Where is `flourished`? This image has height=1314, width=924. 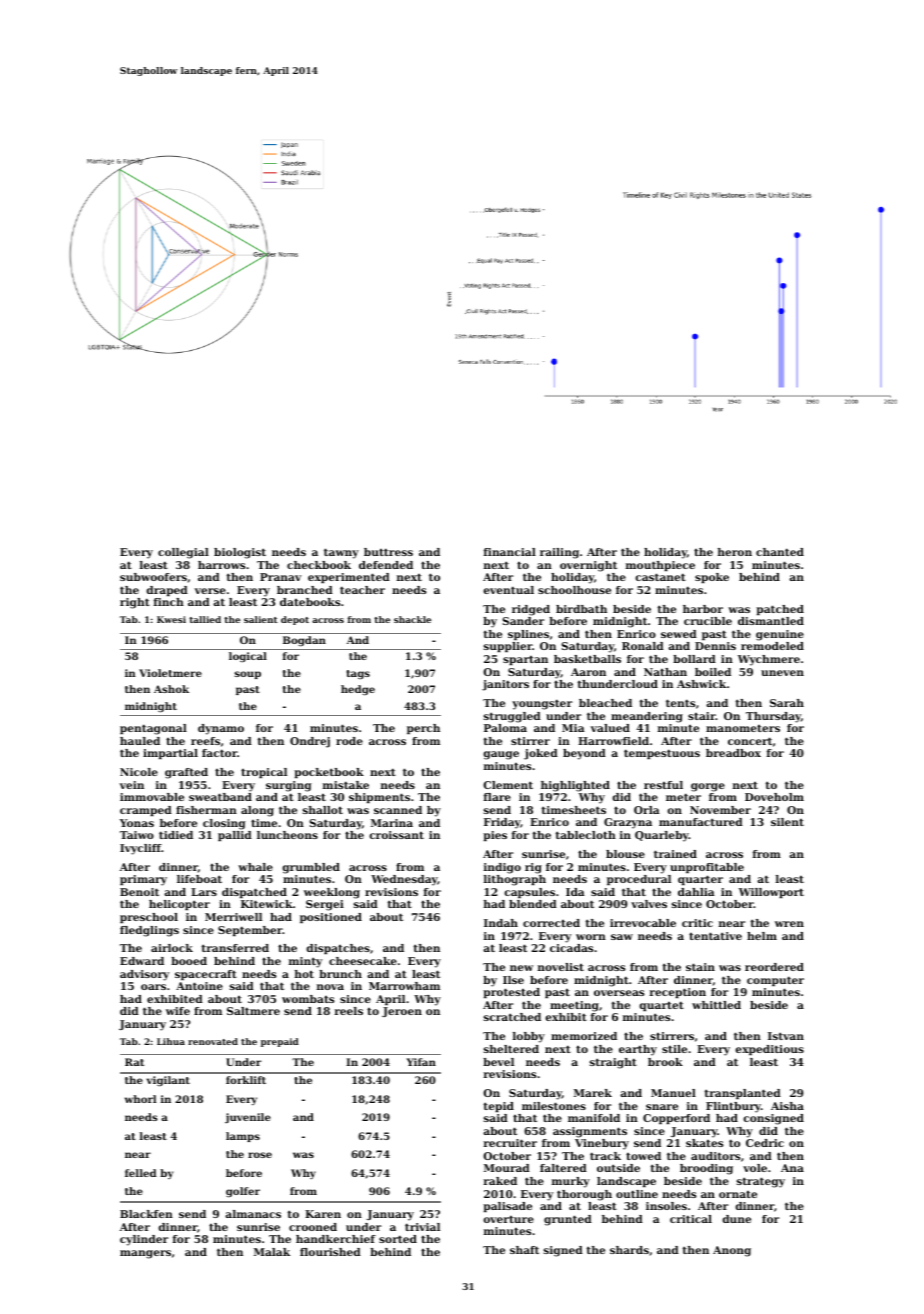 flourished is located at coordinates (330, 1252).
